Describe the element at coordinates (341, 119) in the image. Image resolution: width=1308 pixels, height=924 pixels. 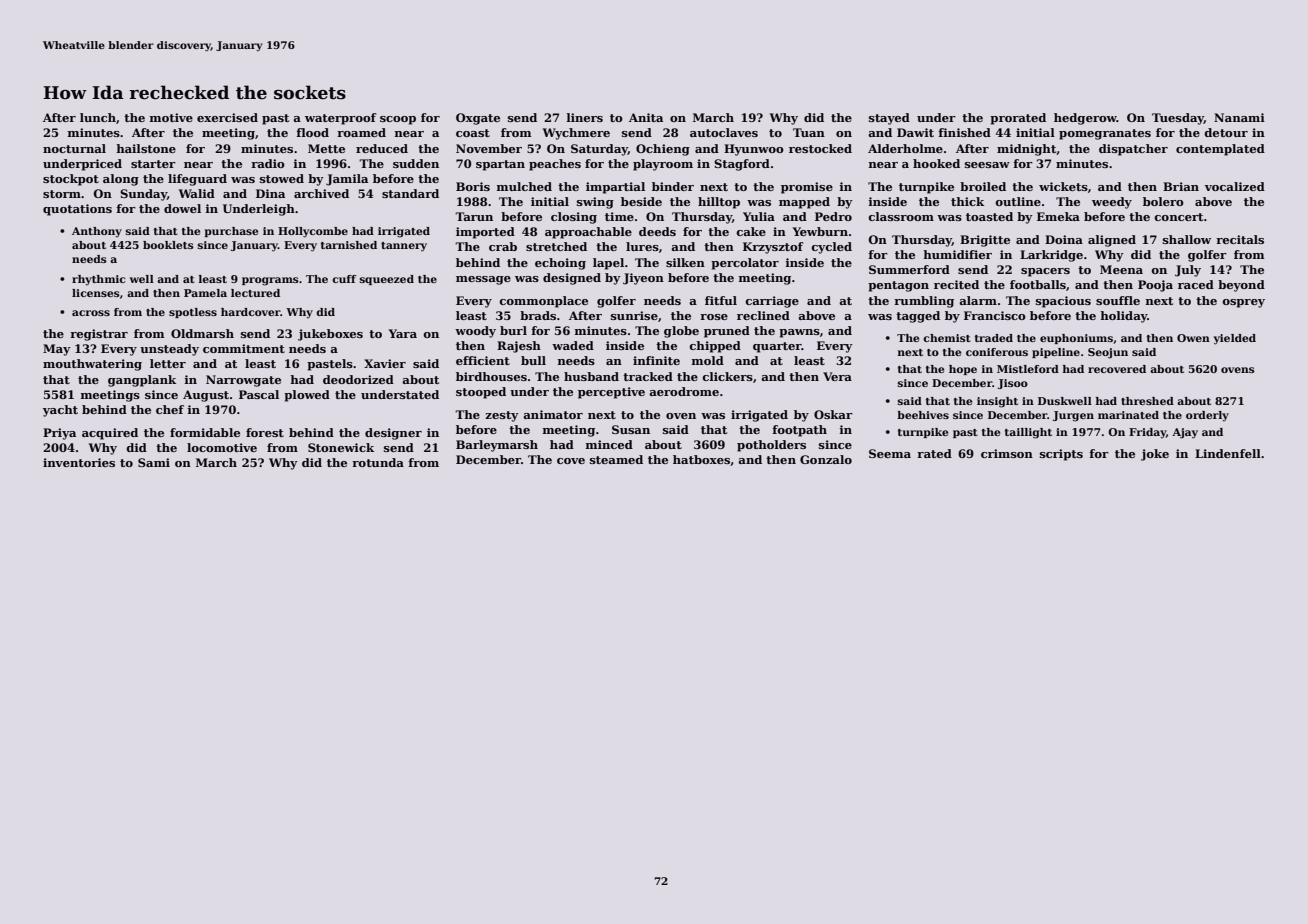
I see `waterproof` at that location.
